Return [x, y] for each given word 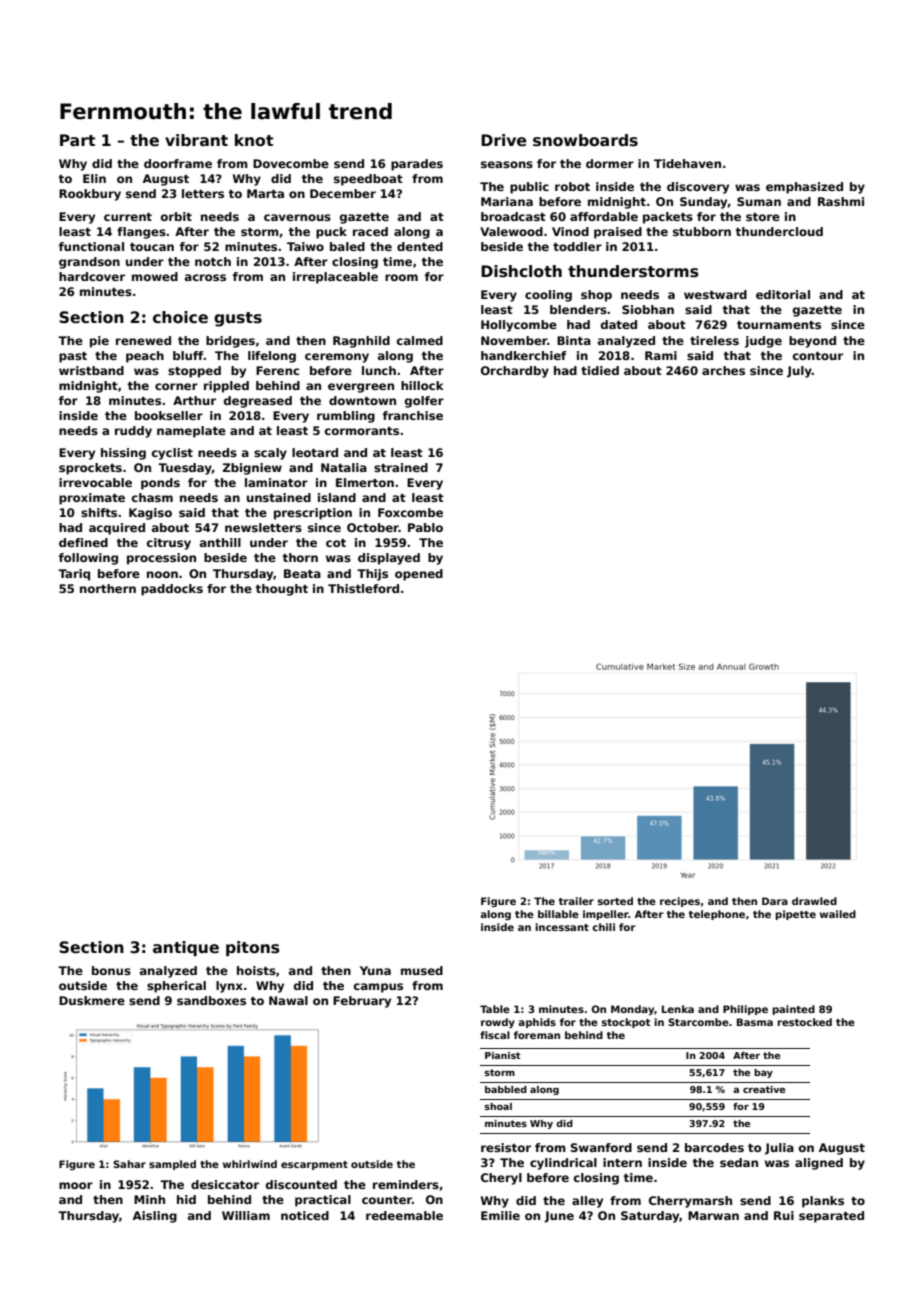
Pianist [503, 1055]
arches [723, 370]
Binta [574, 340]
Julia [779, 1149]
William [246, 1215]
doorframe [178, 163]
